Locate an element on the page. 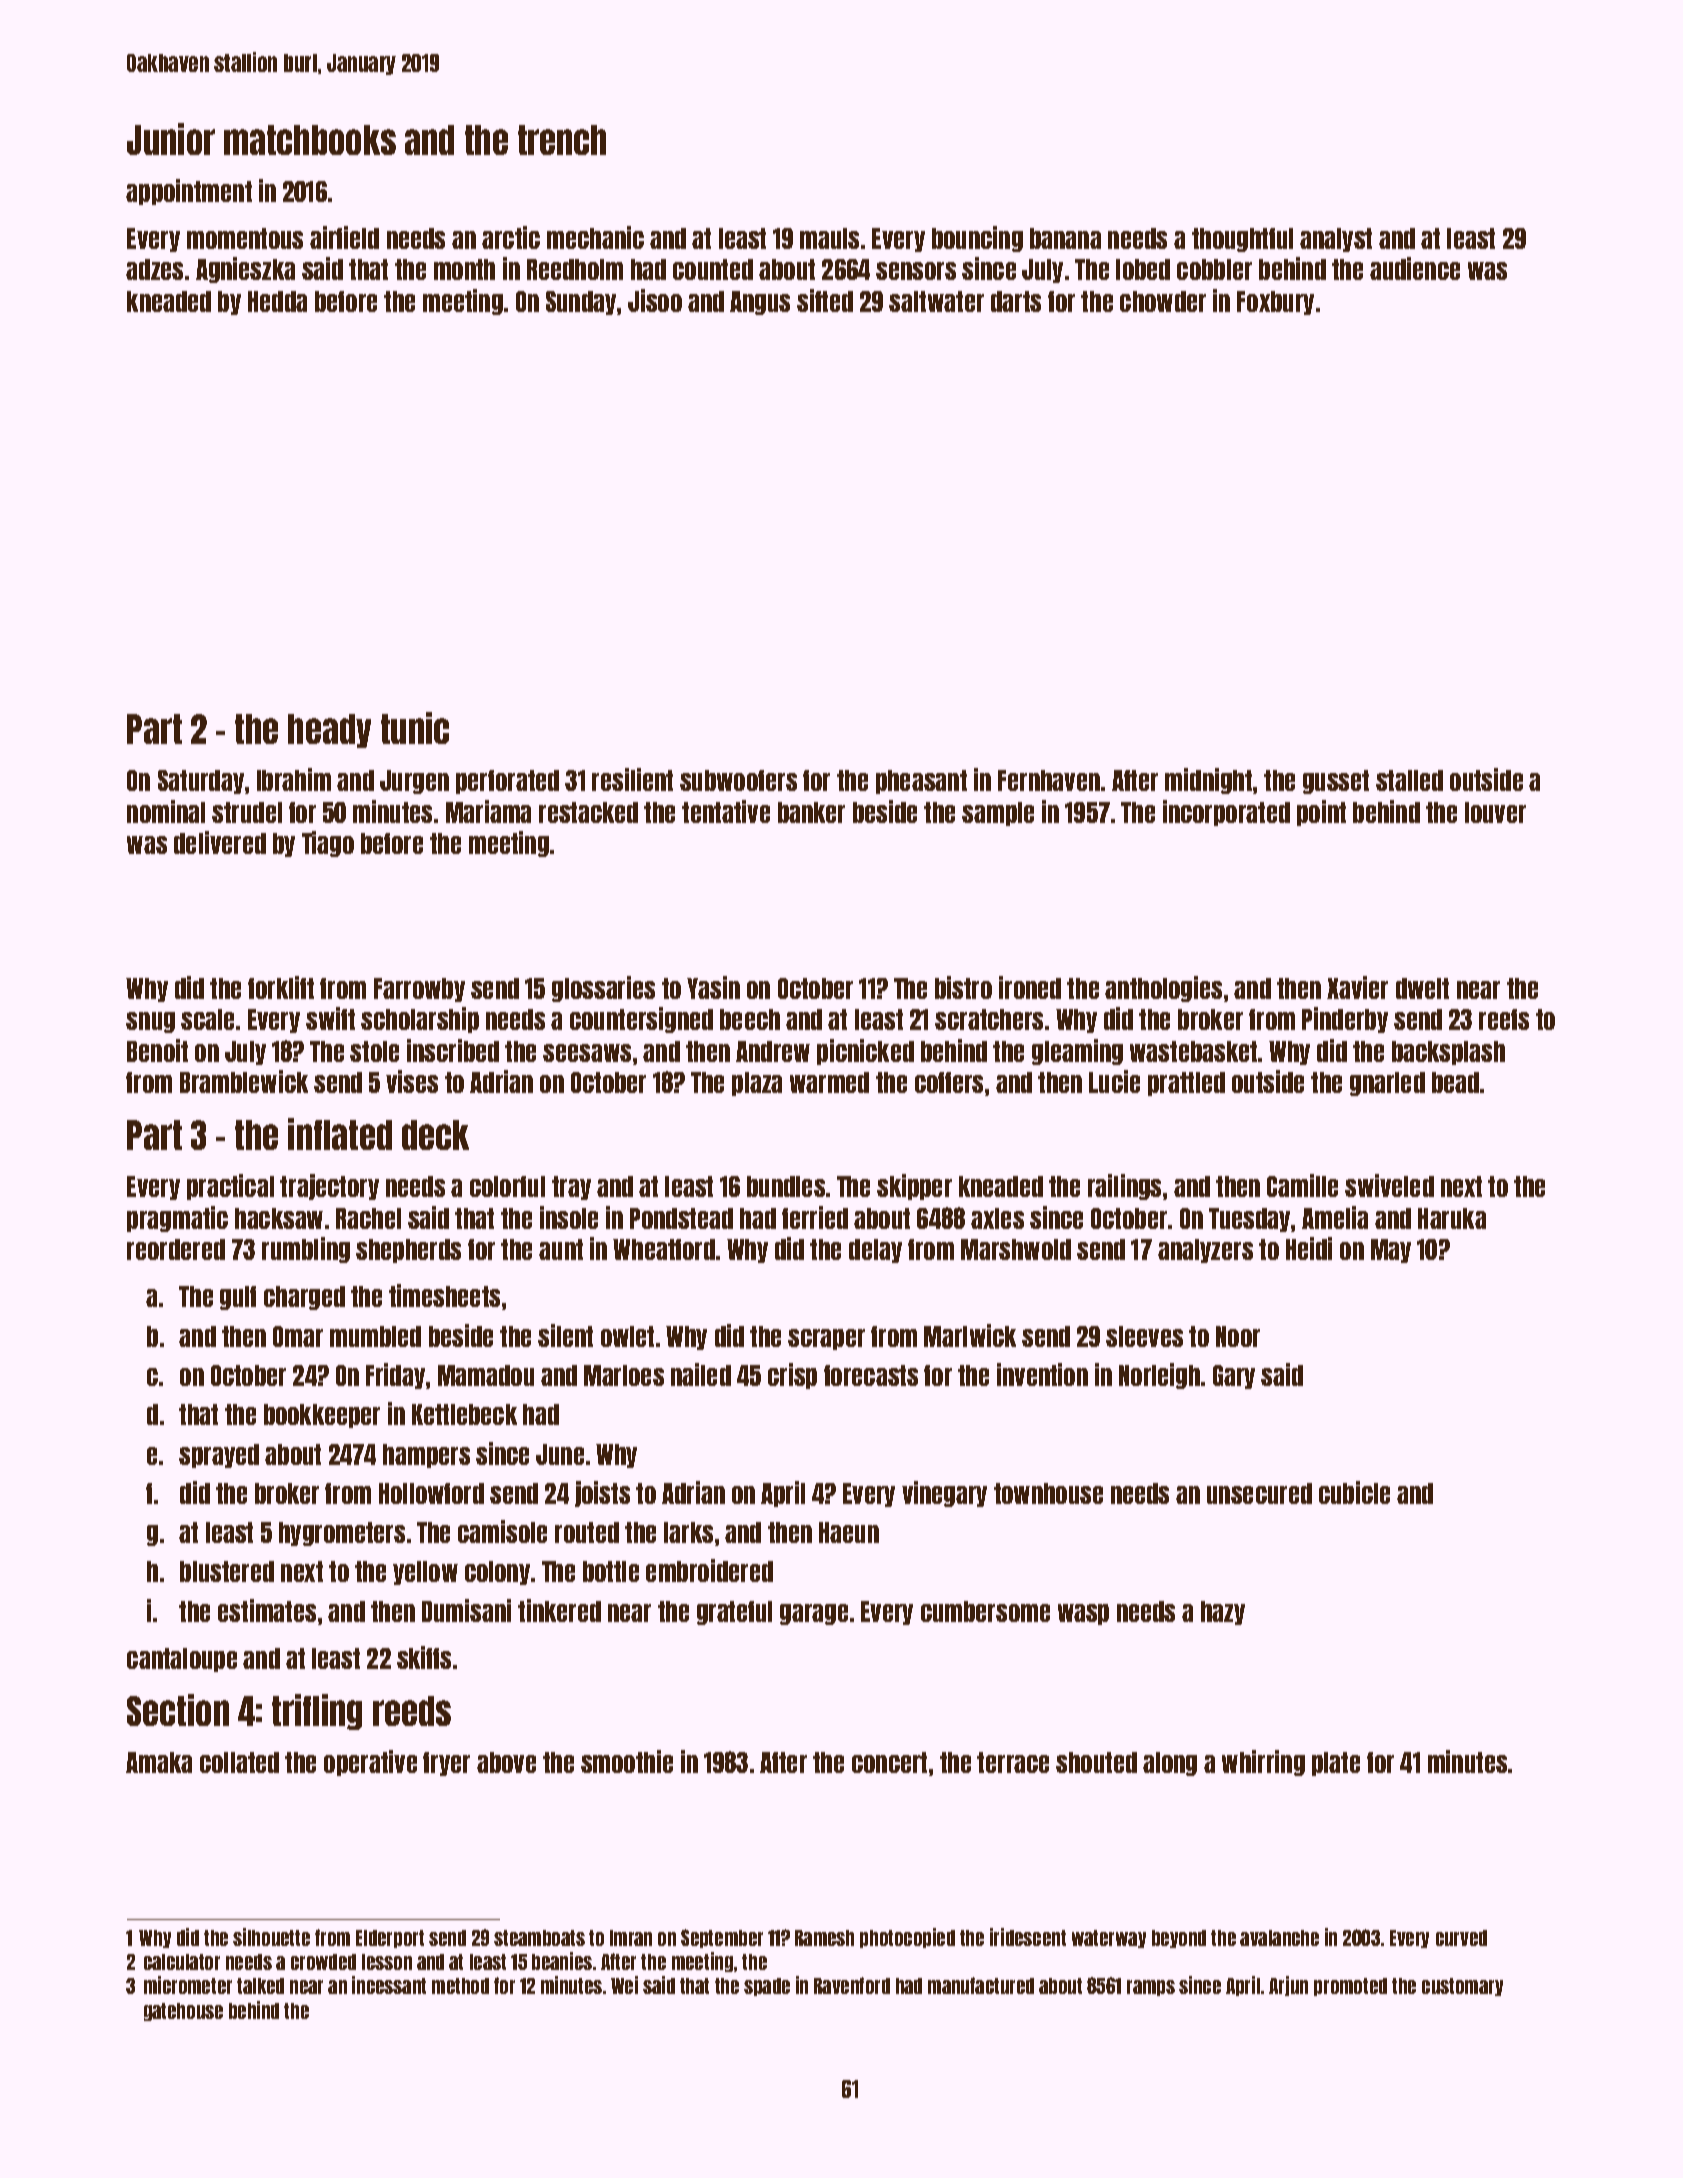  analyst is located at coordinates (1336, 240).
